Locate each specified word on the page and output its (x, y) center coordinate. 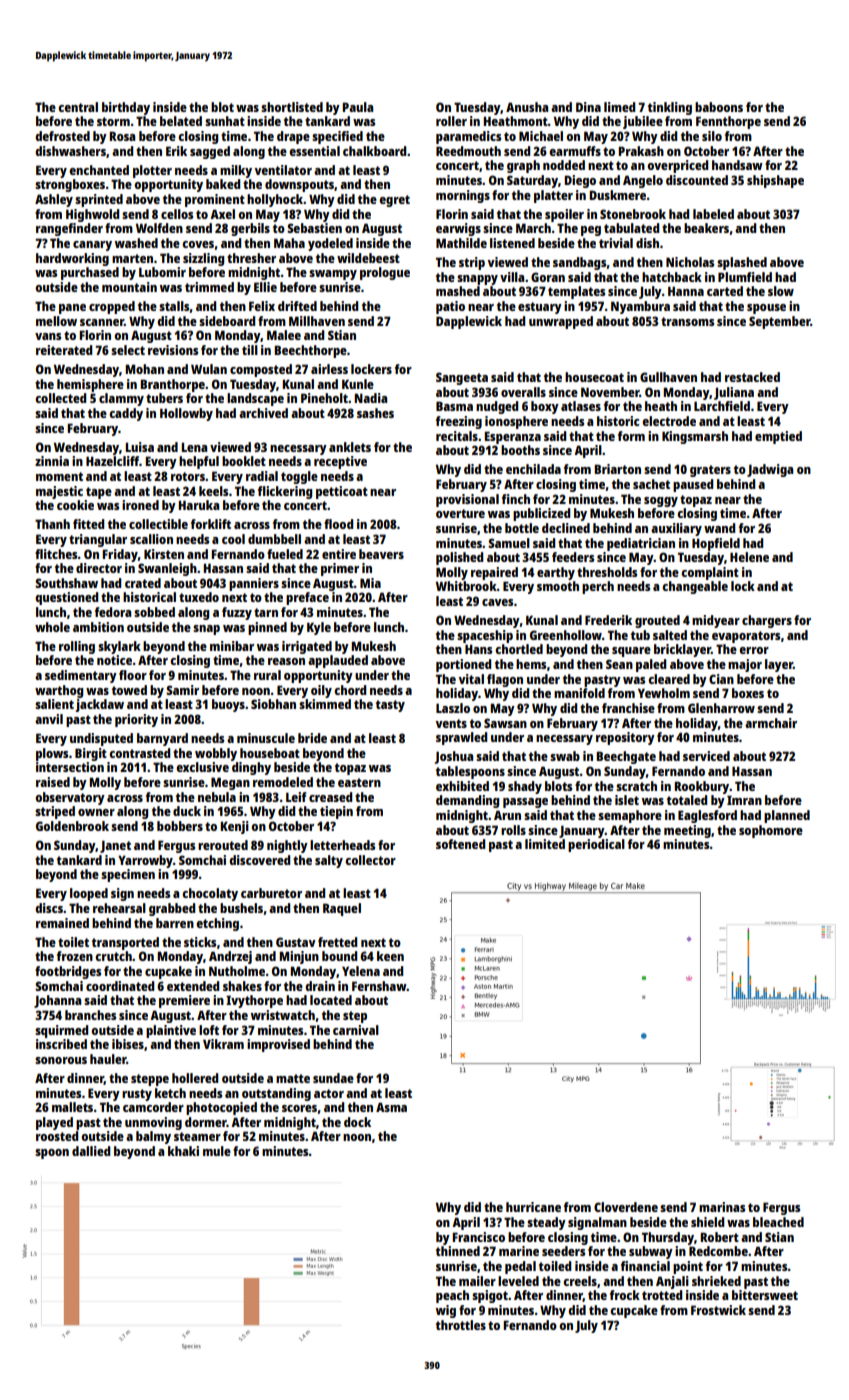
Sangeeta (462, 378)
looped (89, 894)
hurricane (533, 1207)
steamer (197, 1136)
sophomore (771, 831)
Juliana (734, 393)
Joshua (453, 757)
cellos (177, 214)
